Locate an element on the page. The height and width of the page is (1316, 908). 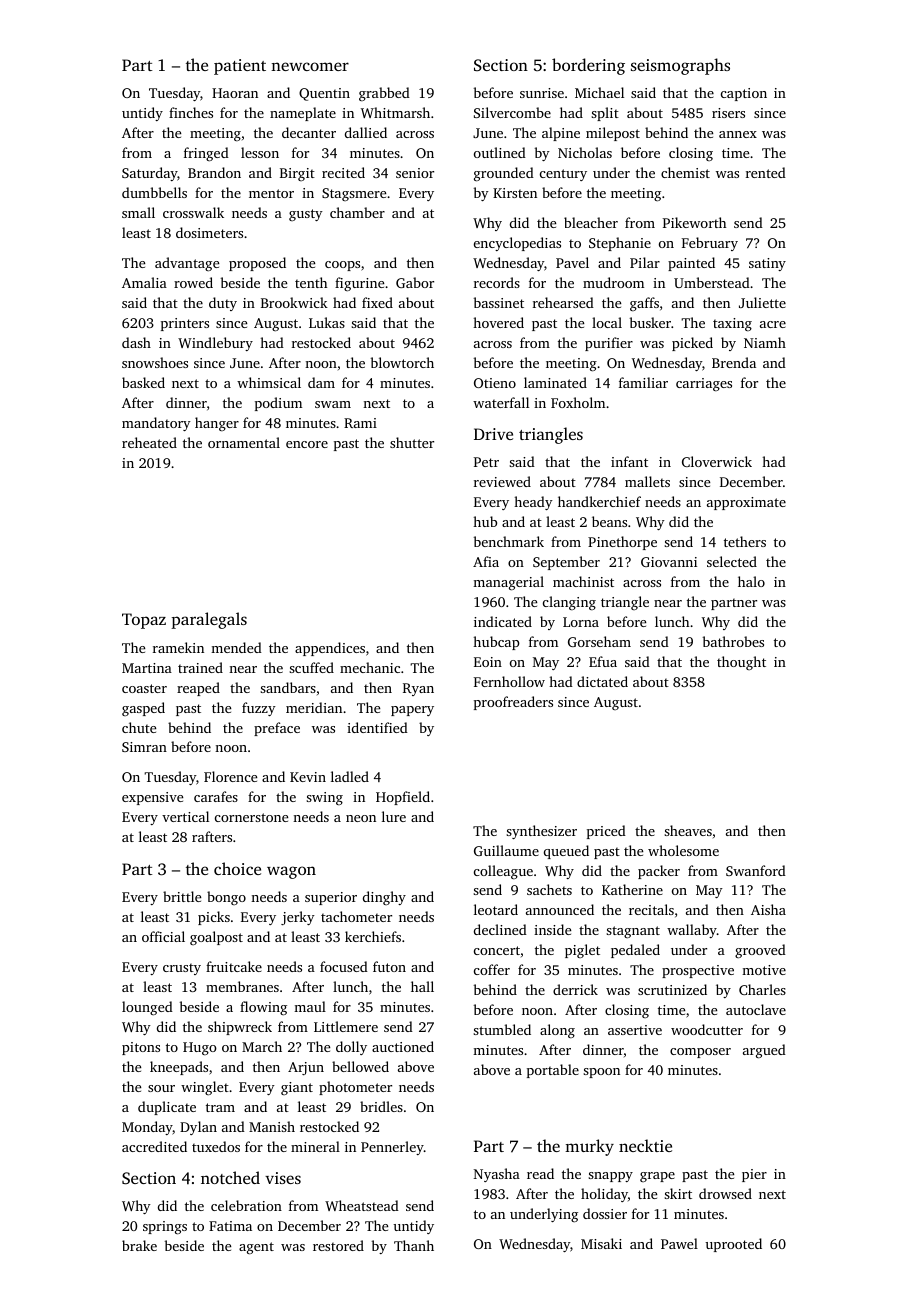
outlined is located at coordinates (500, 152).
